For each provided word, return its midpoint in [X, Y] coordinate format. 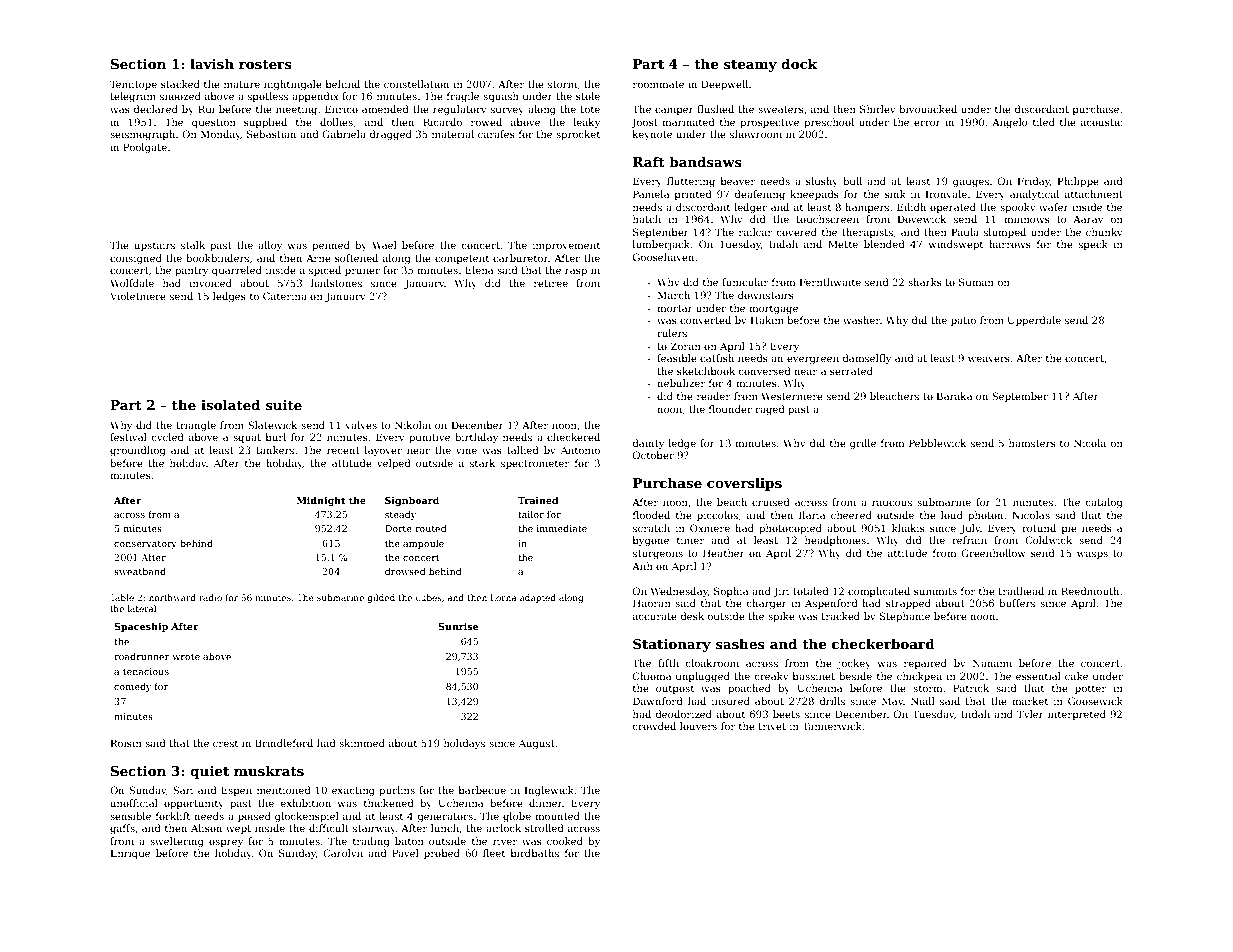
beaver [738, 181]
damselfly [867, 359]
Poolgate [145, 148]
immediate [562, 528]
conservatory [145, 544]
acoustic [1101, 122]
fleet [494, 853]
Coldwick [1048, 540]
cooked [565, 841]
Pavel [405, 853]
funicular [745, 282]
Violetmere [138, 296]
